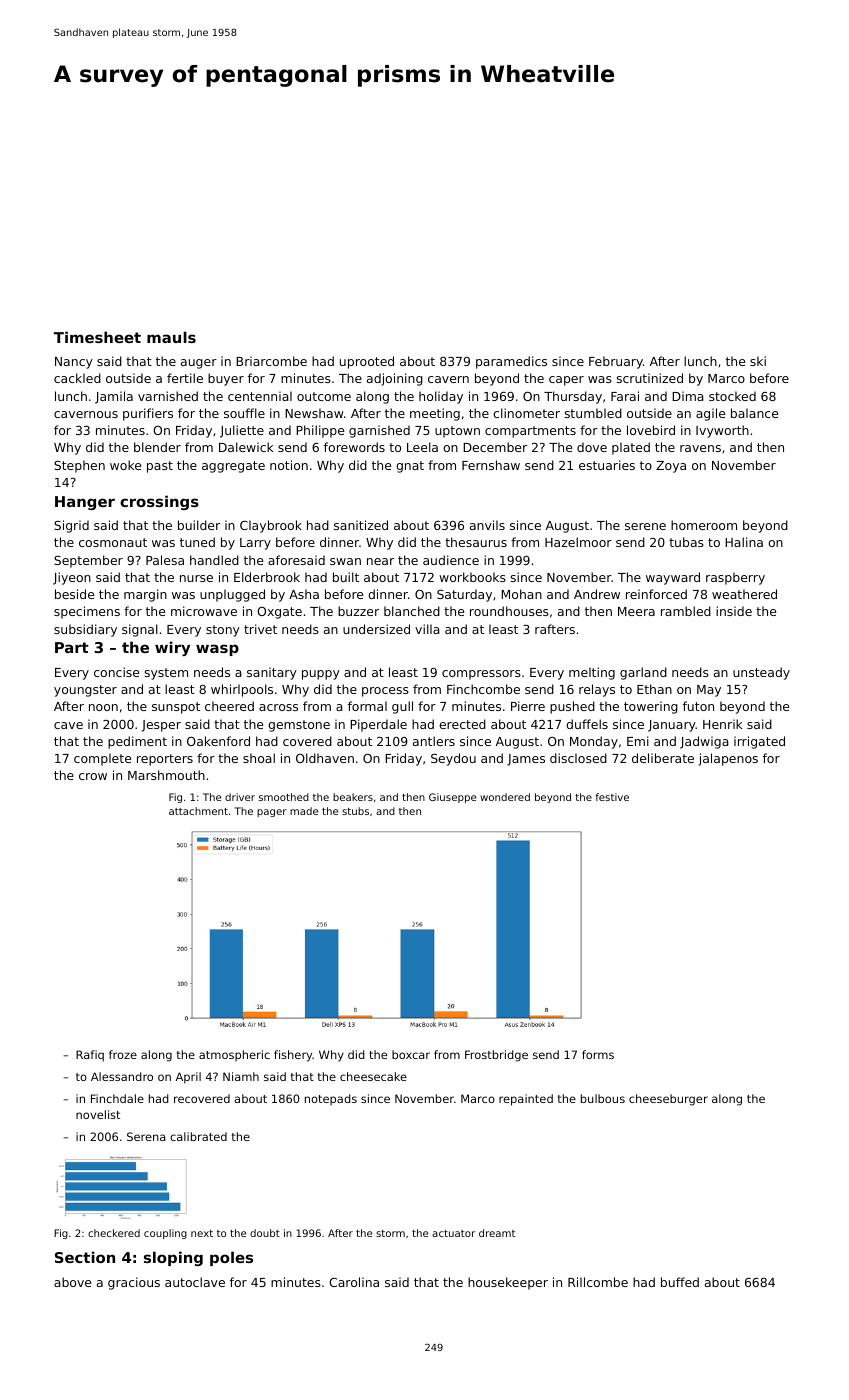  I want to click on jalapenos, so click(728, 759).
